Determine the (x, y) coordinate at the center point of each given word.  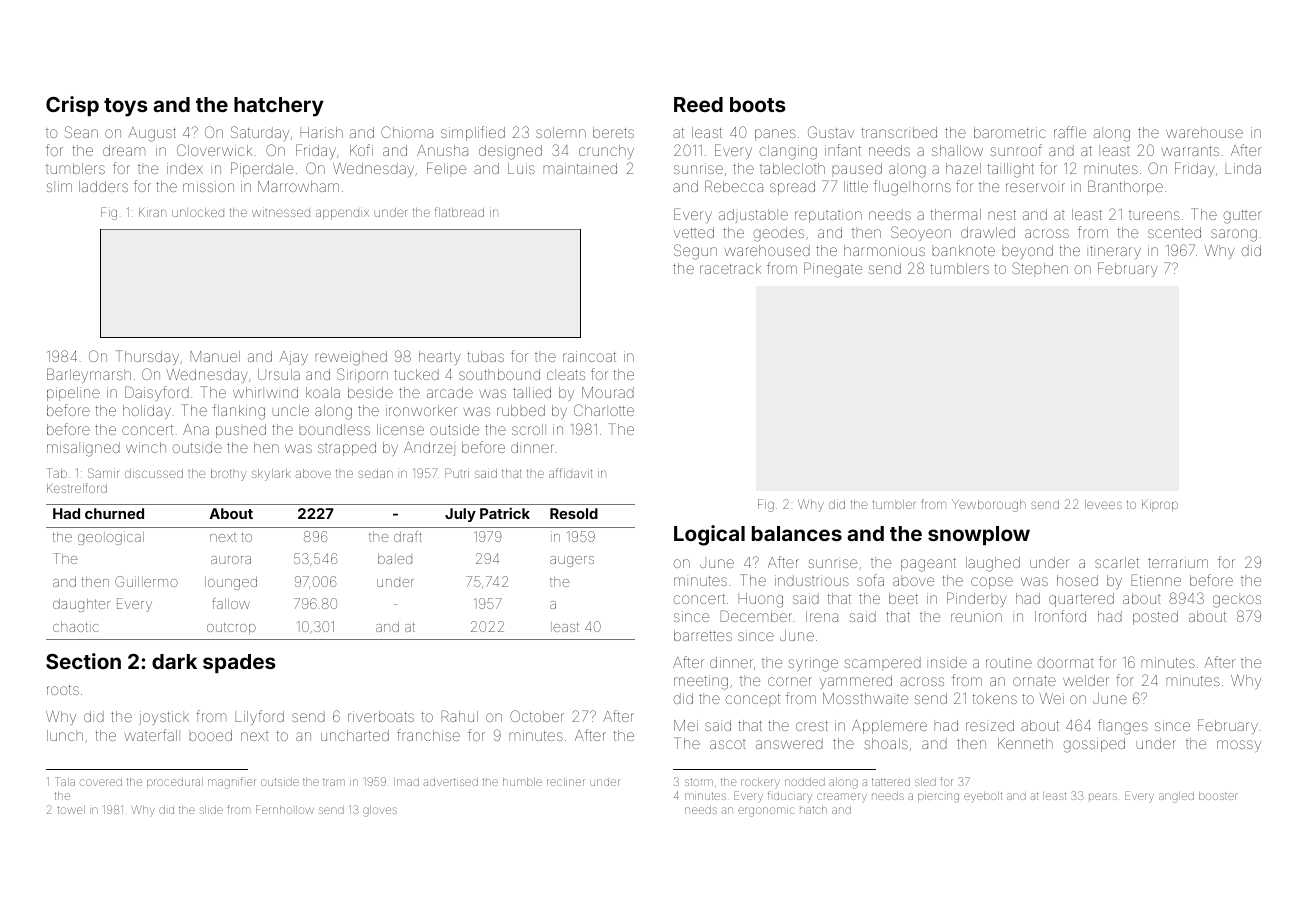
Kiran (152, 212)
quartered (1081, 600)
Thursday (147, 357)
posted (1155, 618)
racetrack (730, 268)
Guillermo (146, 581)
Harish (322, 132)
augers (572, 561)
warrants (1190, 151)
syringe (813, 664)
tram (334, 782)
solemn (561, 132)
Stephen (1040, 269)
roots (63, 690)
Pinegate (833, 270)
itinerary (1114, 252)
